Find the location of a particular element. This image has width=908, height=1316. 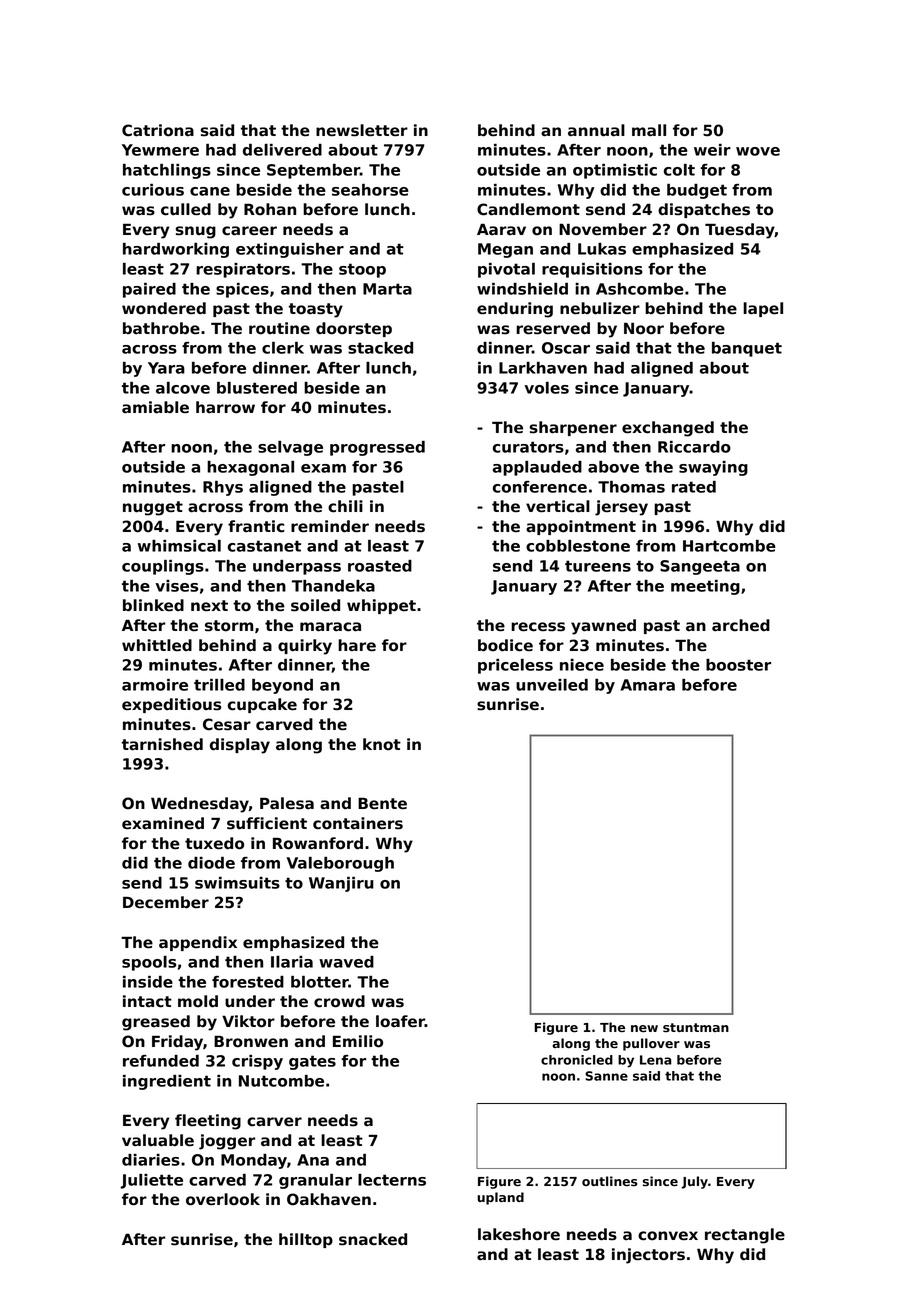

nugget is located at coordinates (153, 508).
